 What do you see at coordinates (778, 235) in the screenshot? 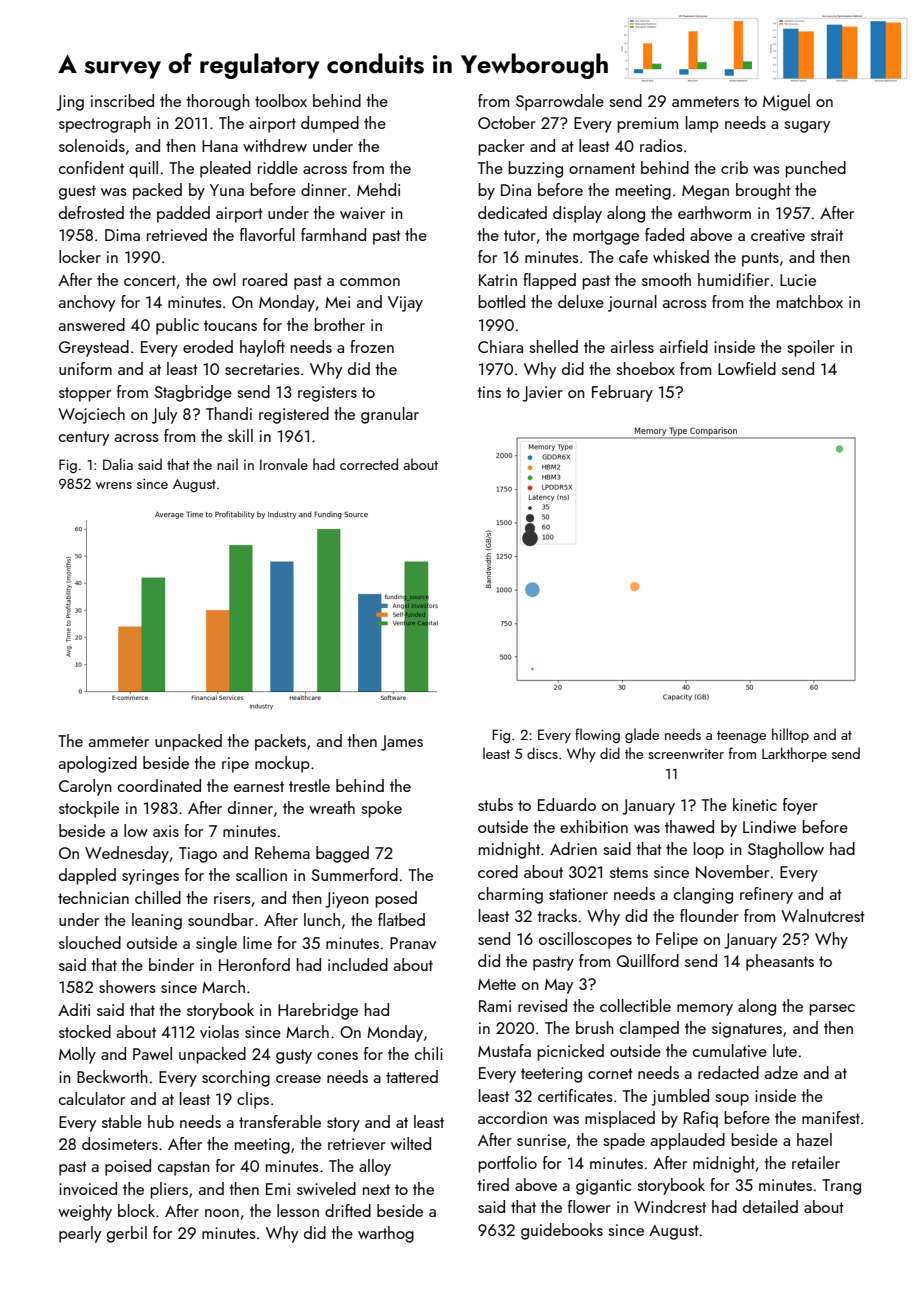
I see `creative` at bounding box center [778, 235].
